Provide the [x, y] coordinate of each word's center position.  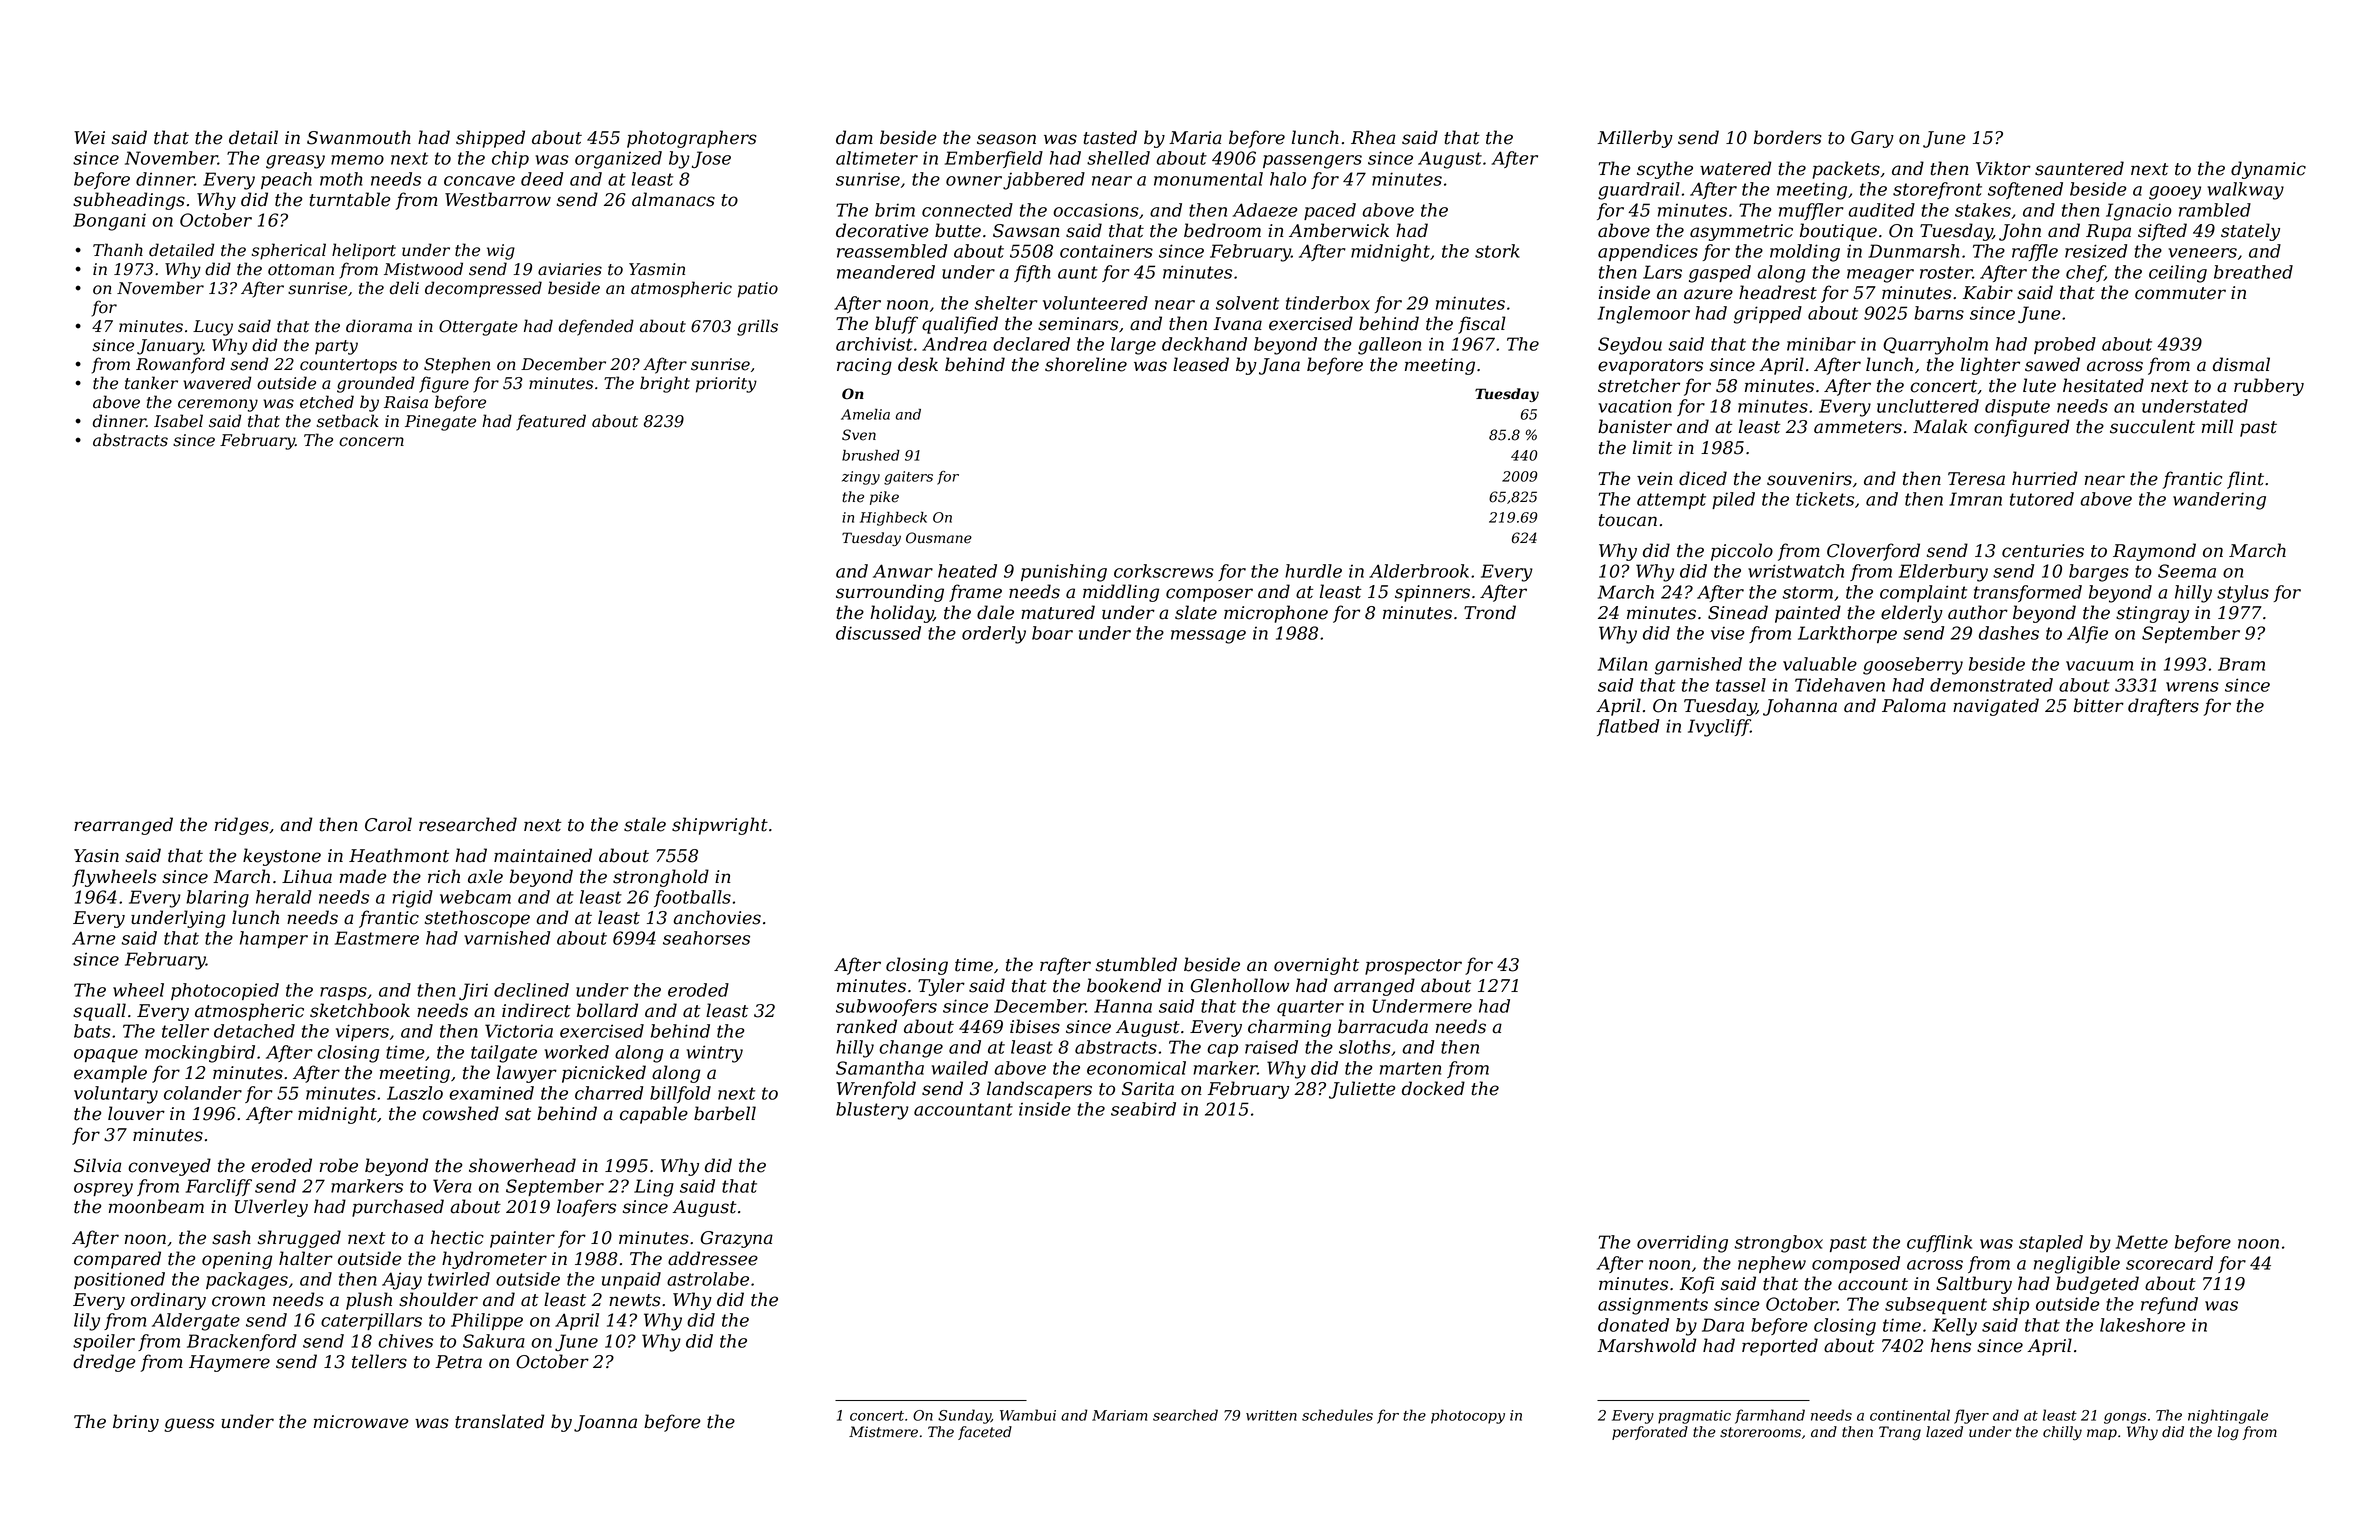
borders [1788, 137]
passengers [1312, 162]
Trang [1900, 1433]
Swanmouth [359, 137]
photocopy [1468, 1416]
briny [136, 1423]
